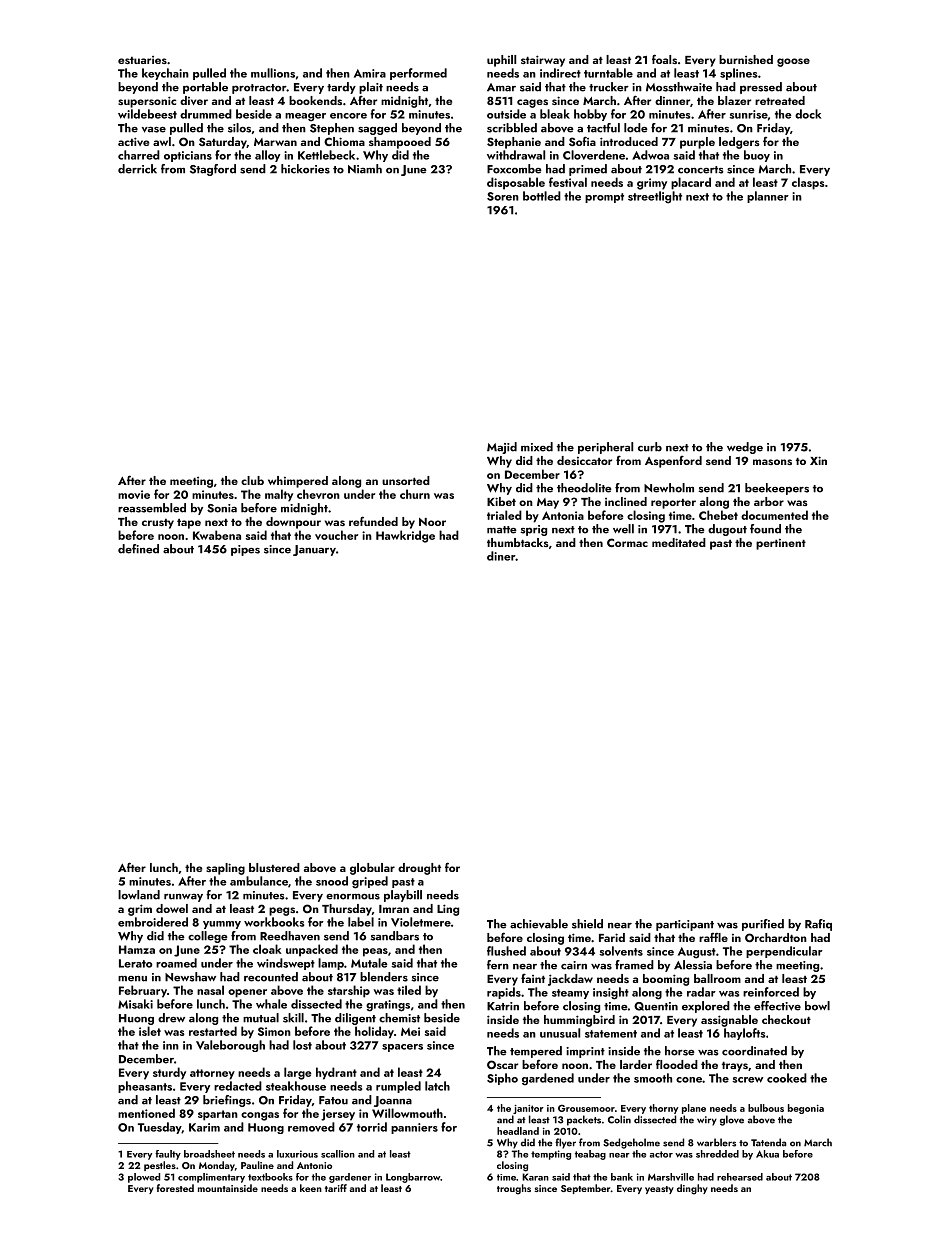  What do you see at coordinates (768, 197) in the page?
I see `planner` at bounding box center [768, 197].
